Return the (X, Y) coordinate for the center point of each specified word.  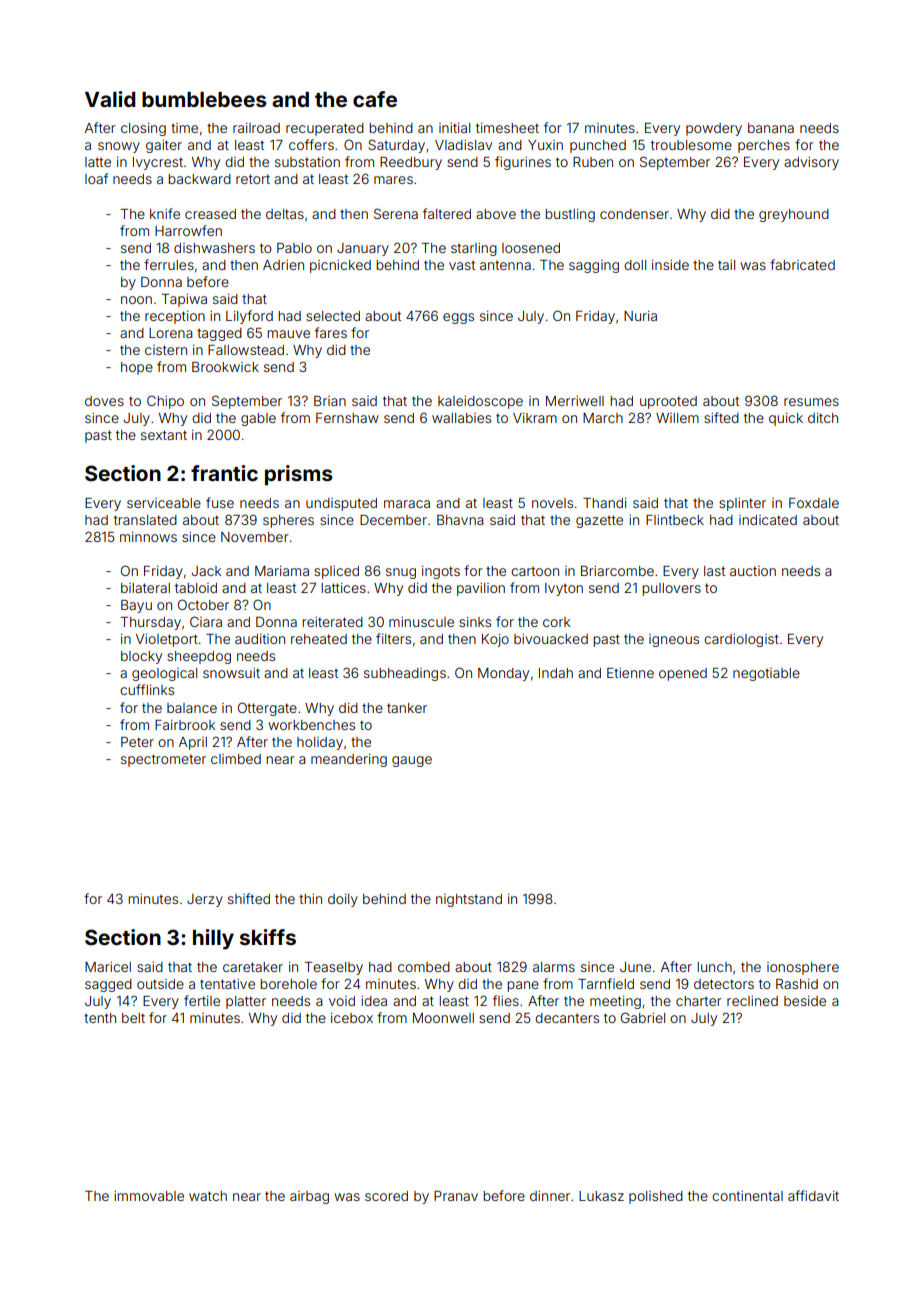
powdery (714, 129)
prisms (299, 475)
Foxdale (814, 503)
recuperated (325, 129)
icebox (352, 1018)
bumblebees (204, 99)
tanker (407, 708)
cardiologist (741, 640)
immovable (149, 1196)
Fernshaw (347, 418)
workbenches (311, 725)
